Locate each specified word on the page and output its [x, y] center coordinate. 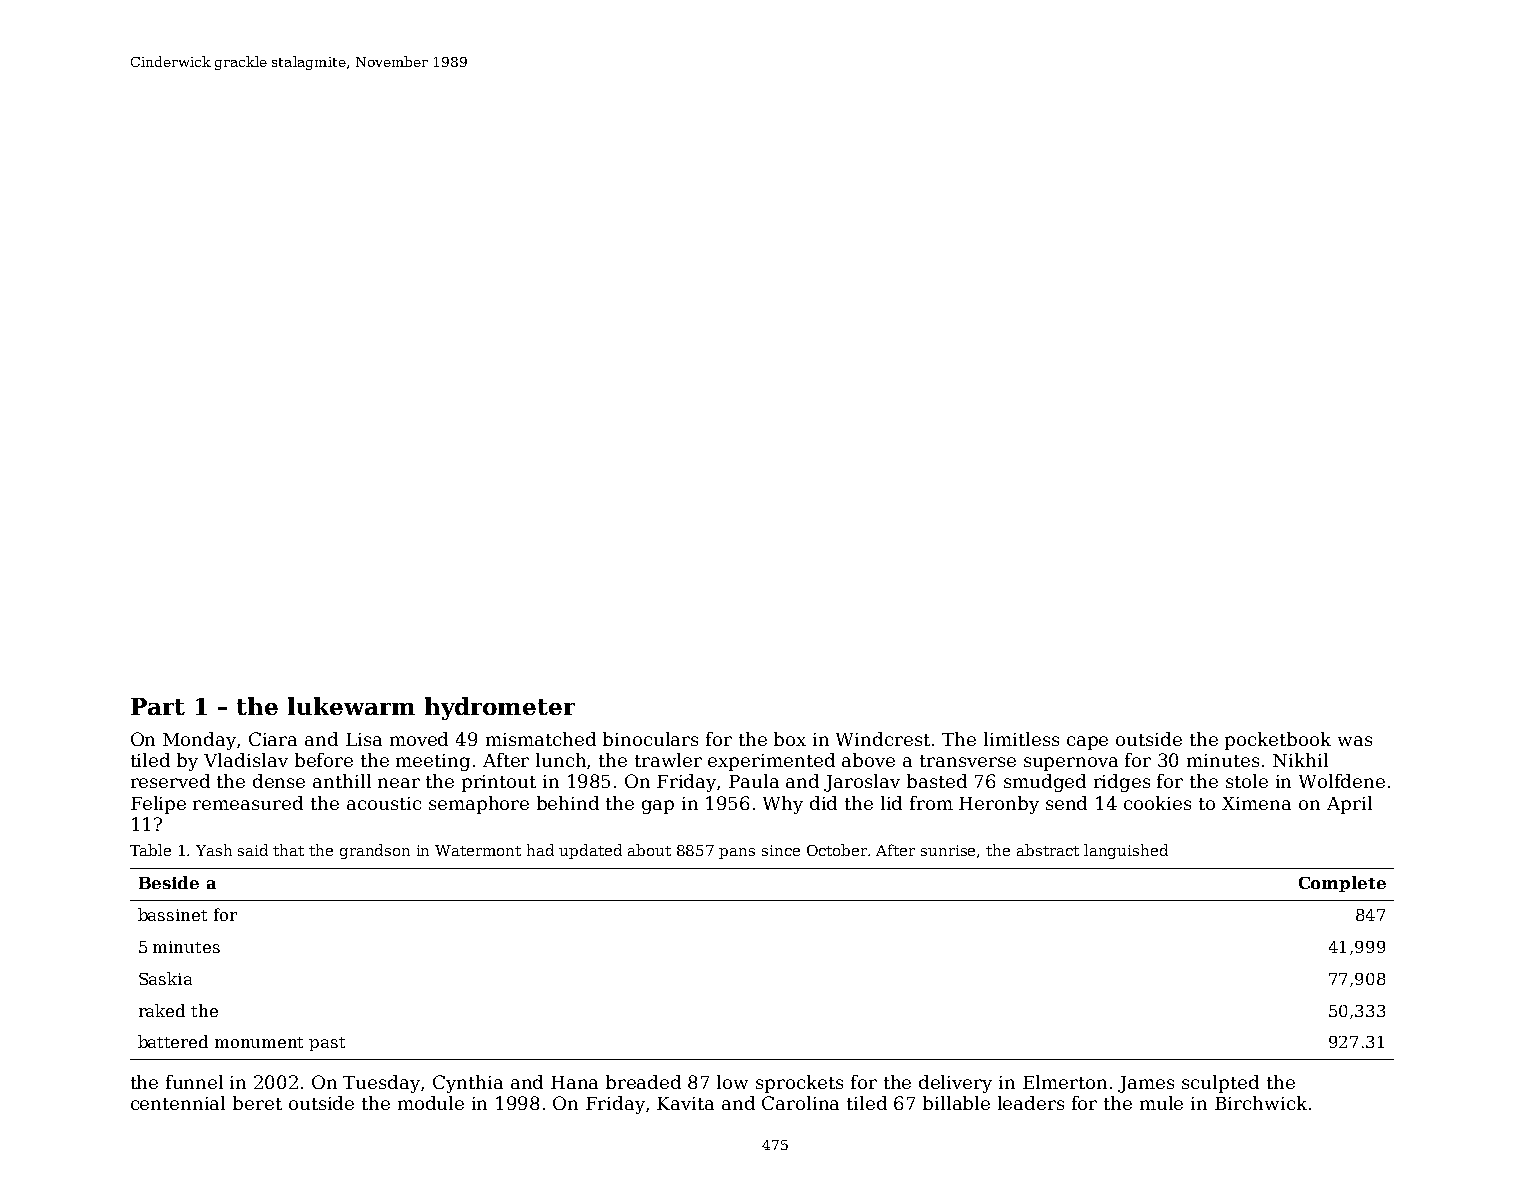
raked [162, 1010]
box [790, 739]
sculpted [1220, 1084]
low [732, 1082]
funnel [194, 1082]
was [1355, 741]
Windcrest [883, 739]
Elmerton [1065, 1082]
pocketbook [1278, 741]
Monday [199, 741]
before [324, 760]
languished [1126, 851]
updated [590, 851]
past [327, 1044]
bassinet [172, 914]
